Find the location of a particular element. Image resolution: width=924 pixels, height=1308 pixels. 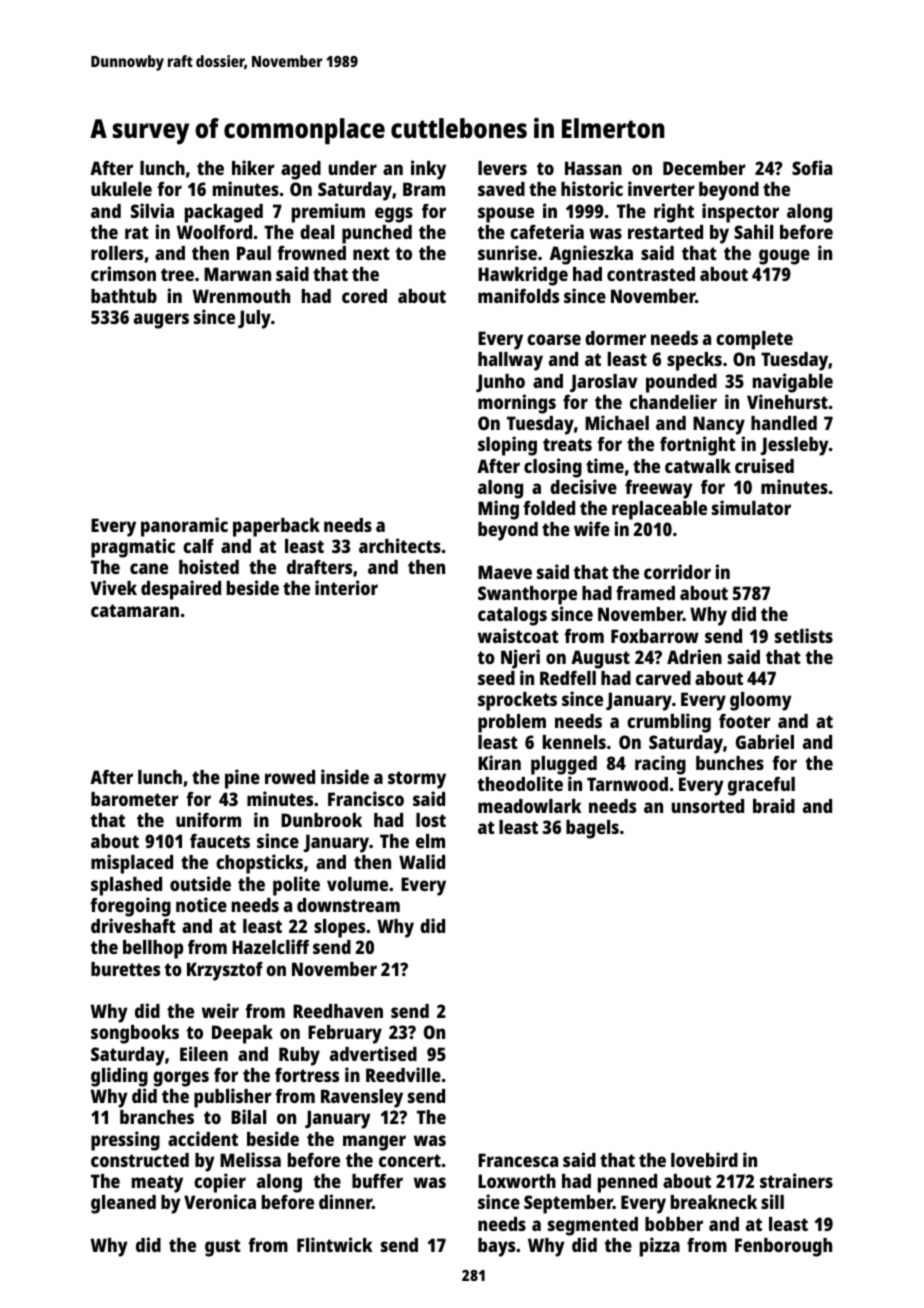

Flintwick is located at coordinates (335, 1244).
